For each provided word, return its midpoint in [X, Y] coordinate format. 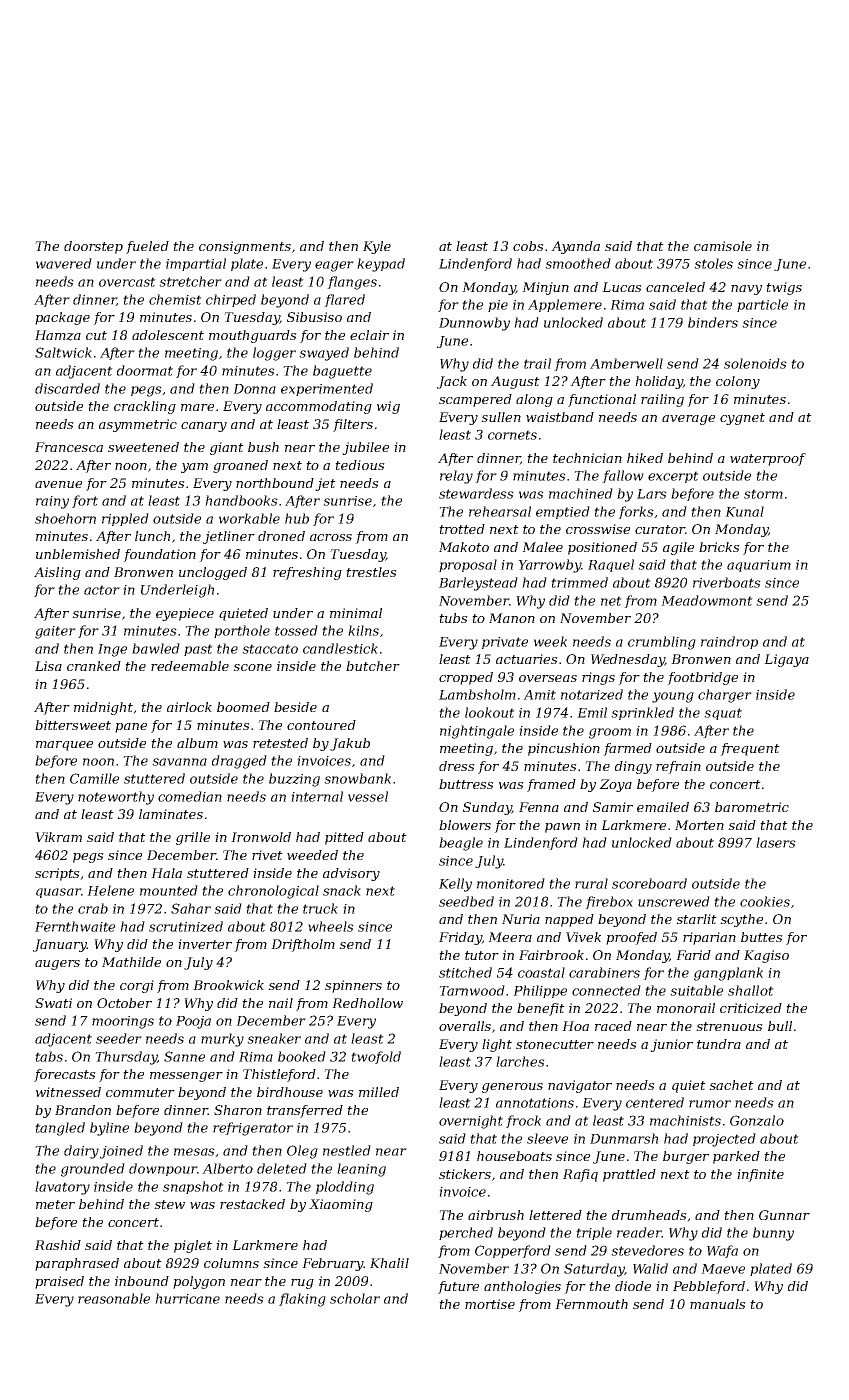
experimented [327, 389]
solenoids [755, 363]
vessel [368, 796]
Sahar [191, 908]
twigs [784, 288]
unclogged [213, 573]
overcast [127, 282]
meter [55, 1204]
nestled [347, 1150]
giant [227, 448]
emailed [663, 807]
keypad [381, 265]
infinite [760, 1175]
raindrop [729, 642]
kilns [363, 630]
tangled [60, 1129]
